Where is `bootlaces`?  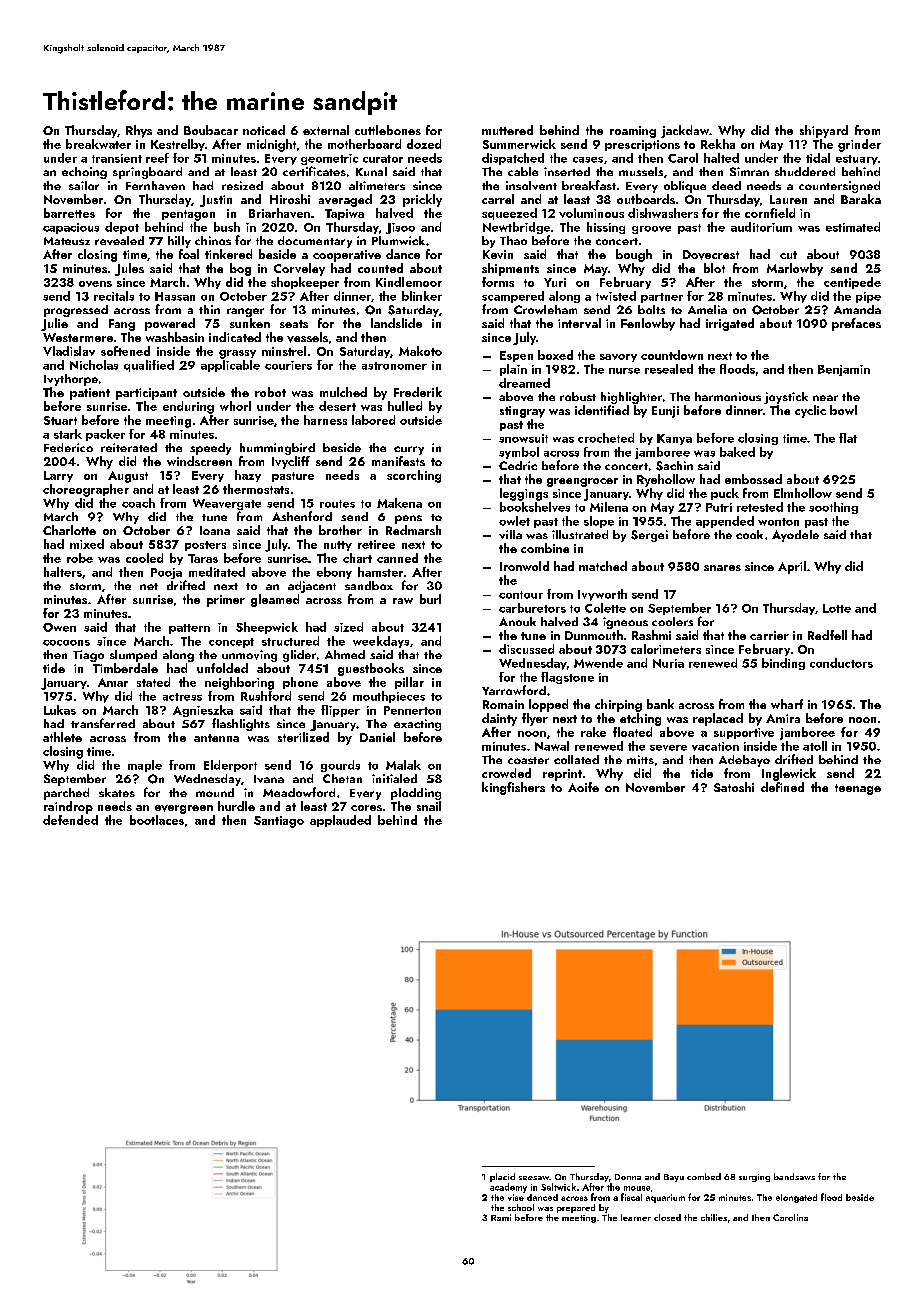
bootlaces is located at coordinates (157, 820).
